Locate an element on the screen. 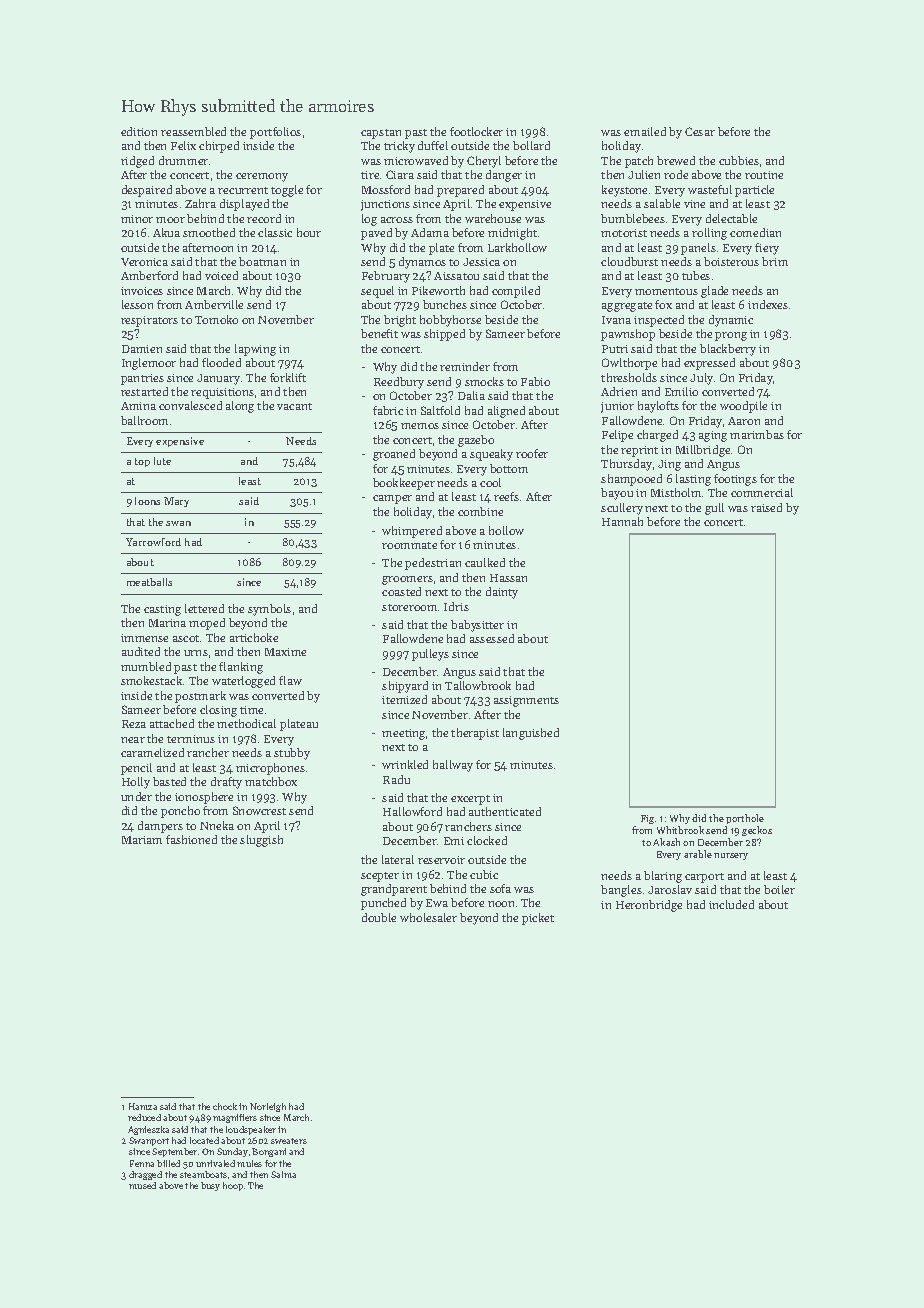 This screenshot has width=924, height=1308. itemized is located at coordinates (404, 699).
